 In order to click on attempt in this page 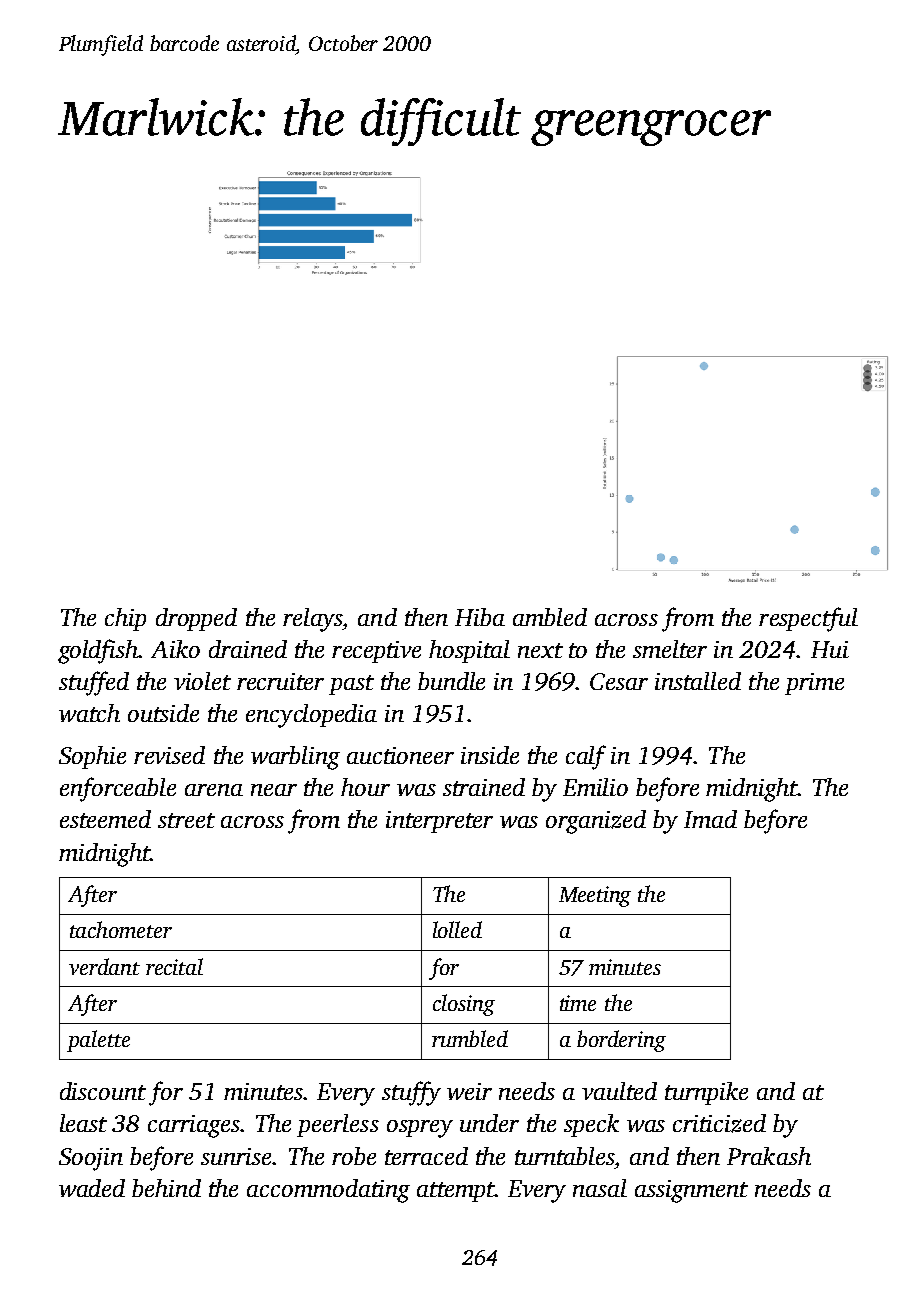, I will do `click(456, 1192)`.
